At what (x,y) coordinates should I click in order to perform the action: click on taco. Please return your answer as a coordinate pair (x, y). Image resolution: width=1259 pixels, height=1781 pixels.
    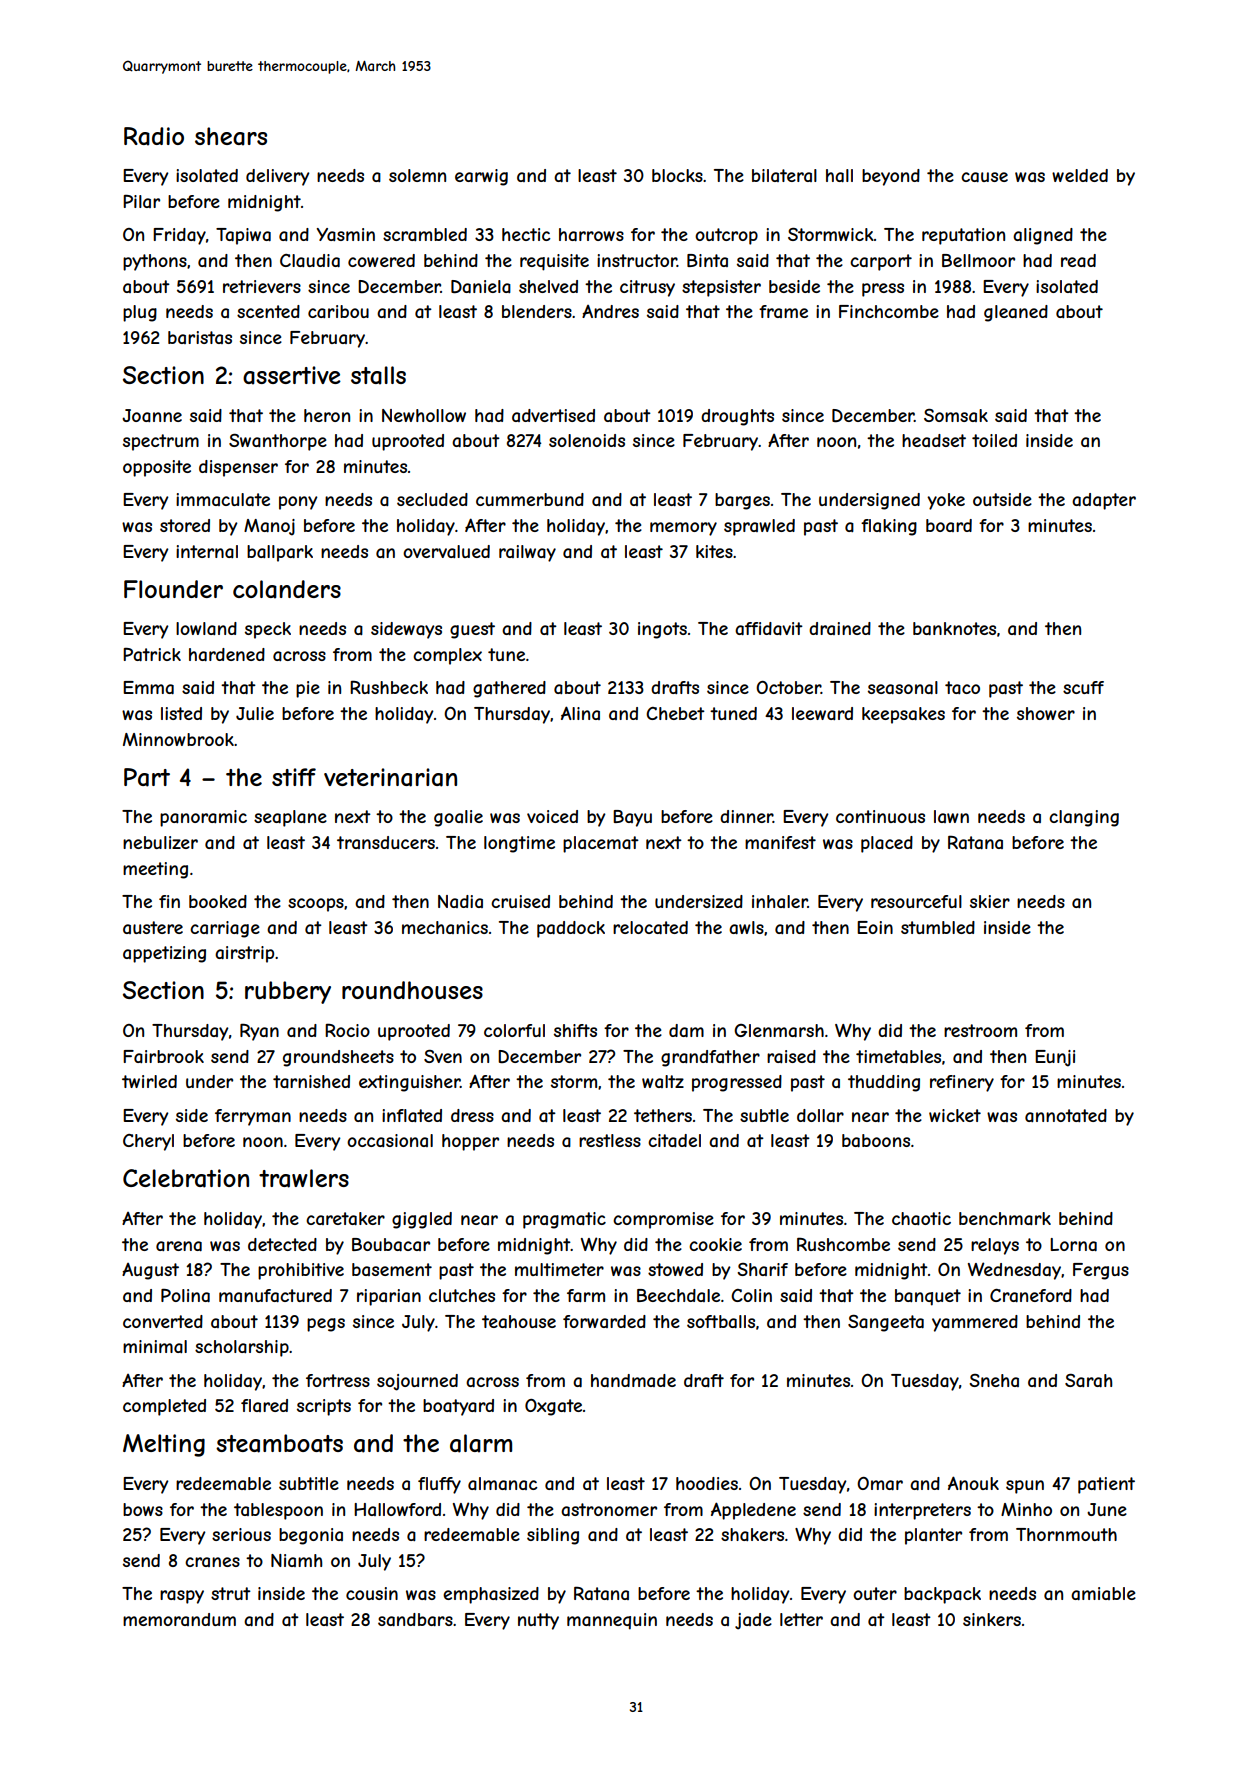
    Looking at the image, I should click on (962, 687).
